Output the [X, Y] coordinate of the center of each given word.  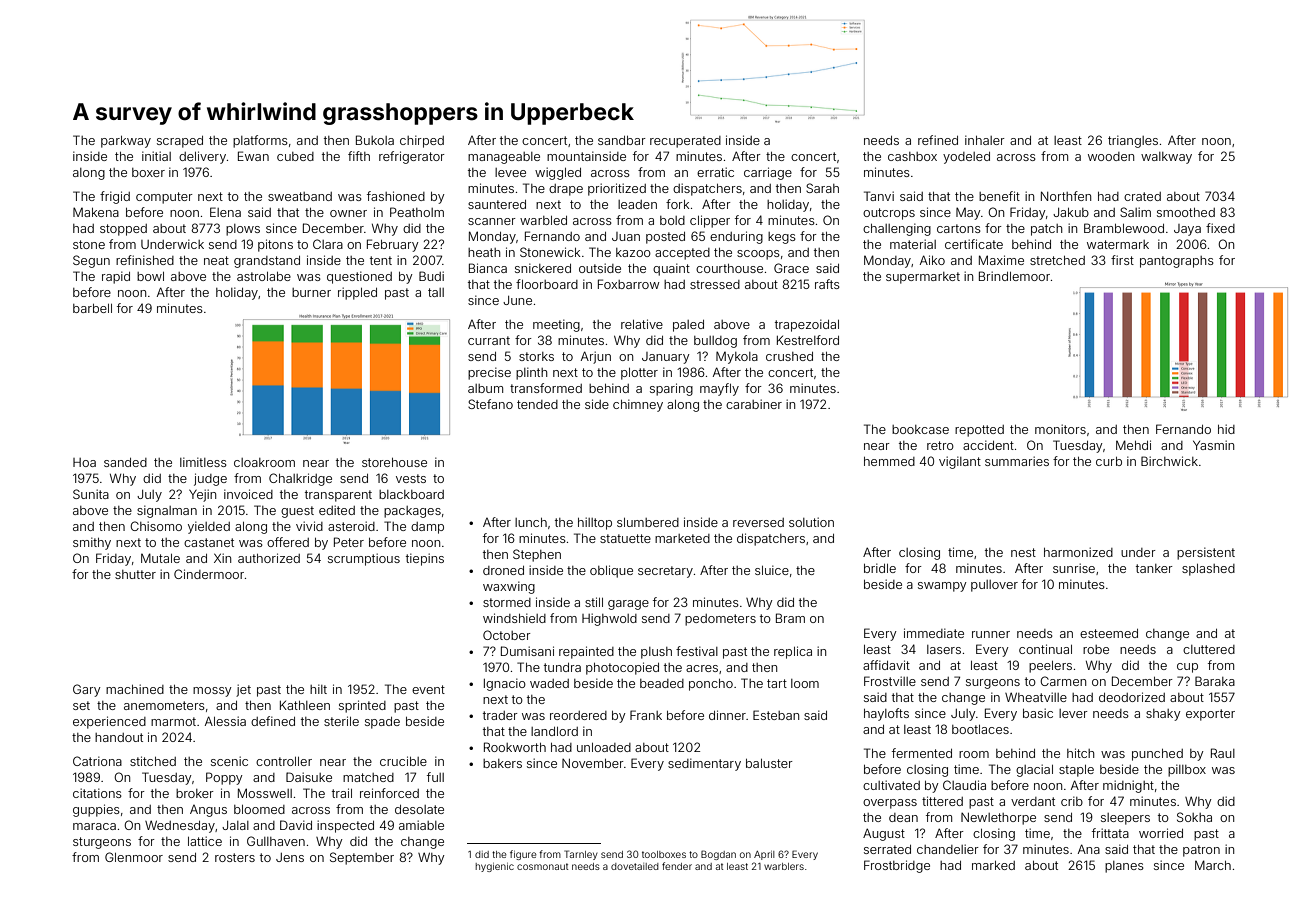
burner [311, 292]
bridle [880, 568]
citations [97, 793]
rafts [827, 284]
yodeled [966, 158]
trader [500, 715]
